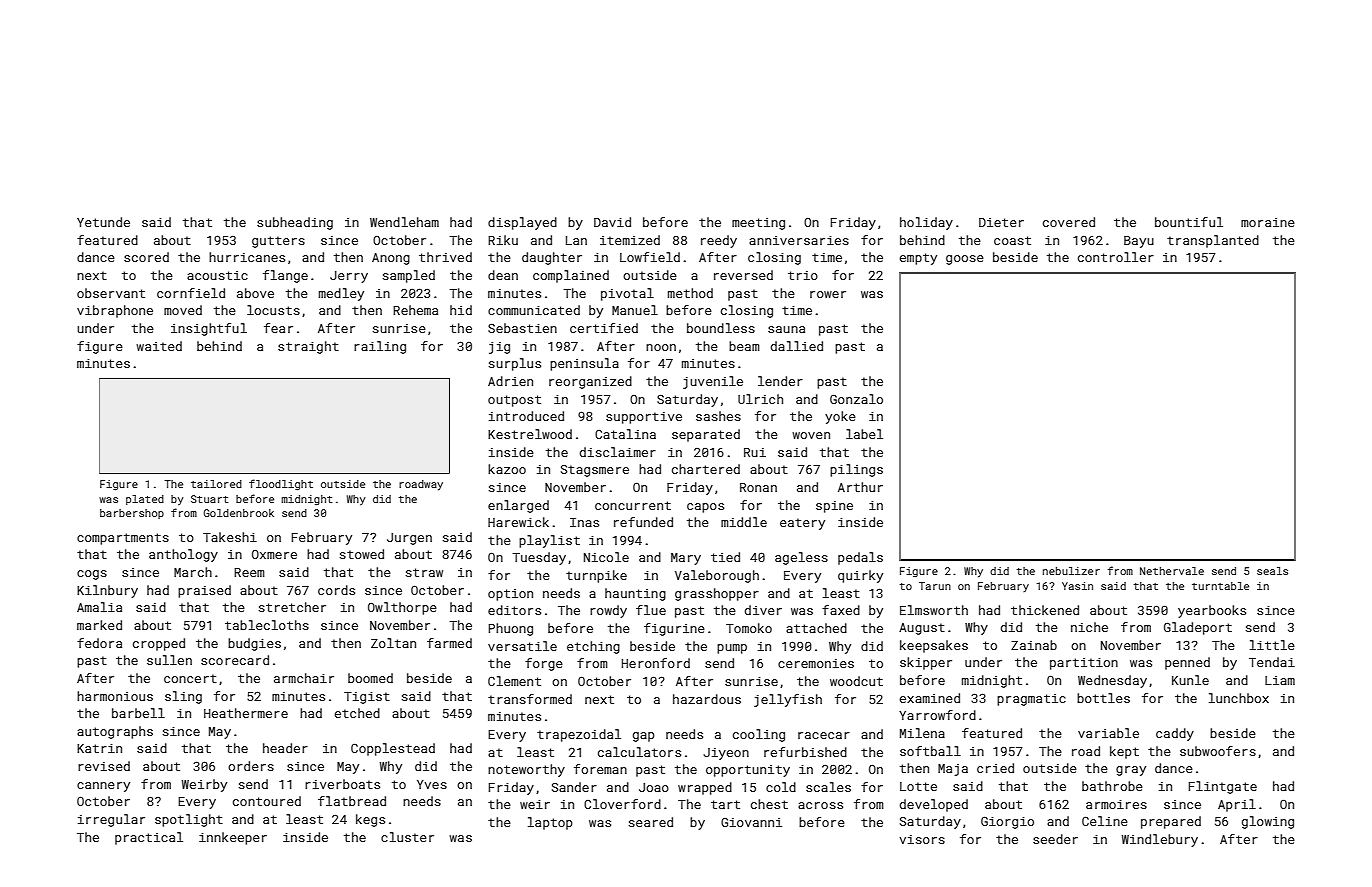 This screenshot has height=887, width=1372. What do you see at coordinates (1268, 222) in the screenshot?
I see `moraine` at bounding box center [1268, 222].
